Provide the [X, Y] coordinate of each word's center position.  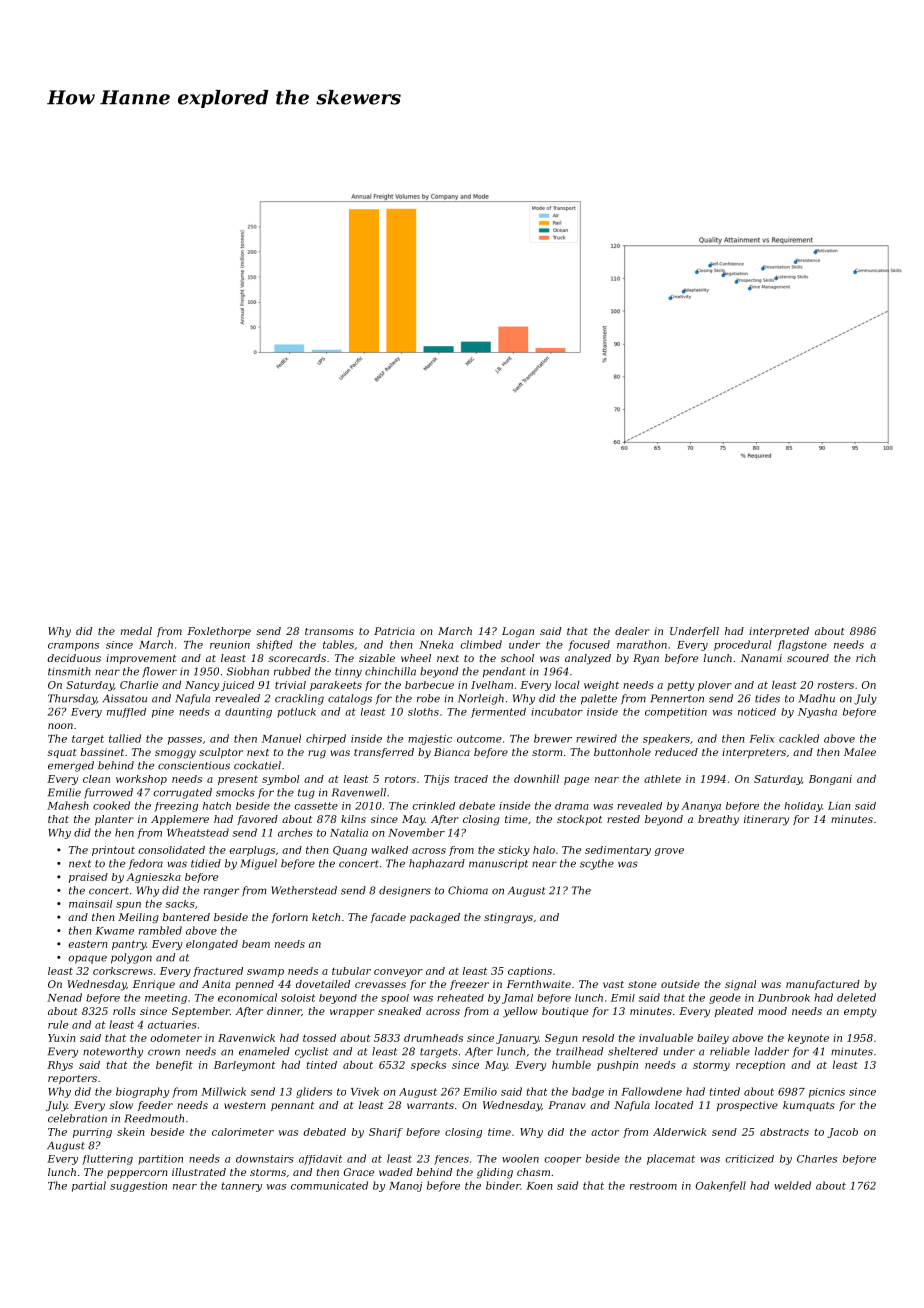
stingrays [508, 918]
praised [88, 878]
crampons [73, 647]
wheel [416, 658]
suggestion [138, 1187]
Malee [860, 752]
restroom [653, 1186]
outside [680, 984]
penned [254, 985]
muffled [126, 713]
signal [740, 985]
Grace [359, 1172]
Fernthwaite [539, 984]
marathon [642, 644]
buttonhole [622, 752]
